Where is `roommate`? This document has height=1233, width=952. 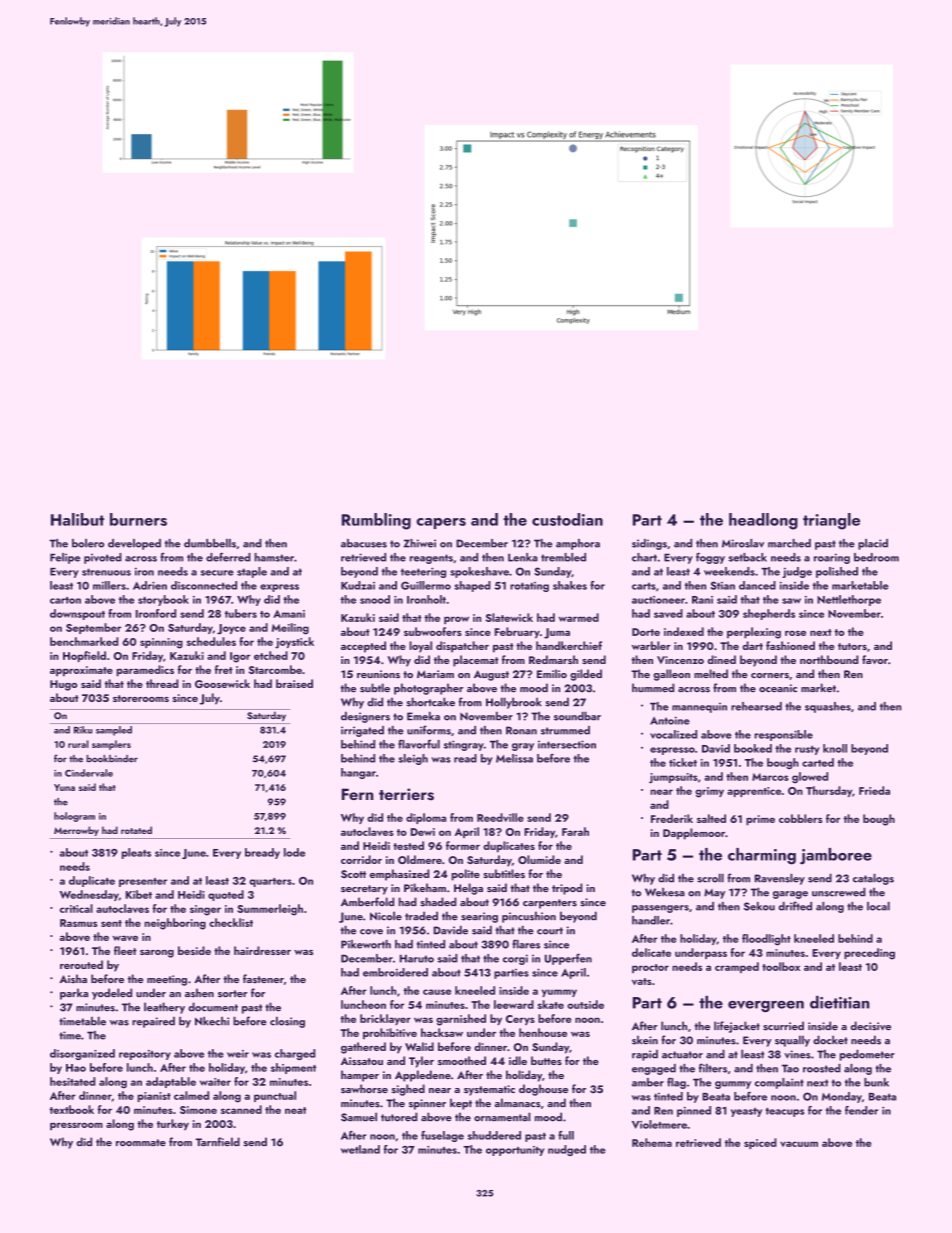
roommate is located at coordinates (141, 1142).
